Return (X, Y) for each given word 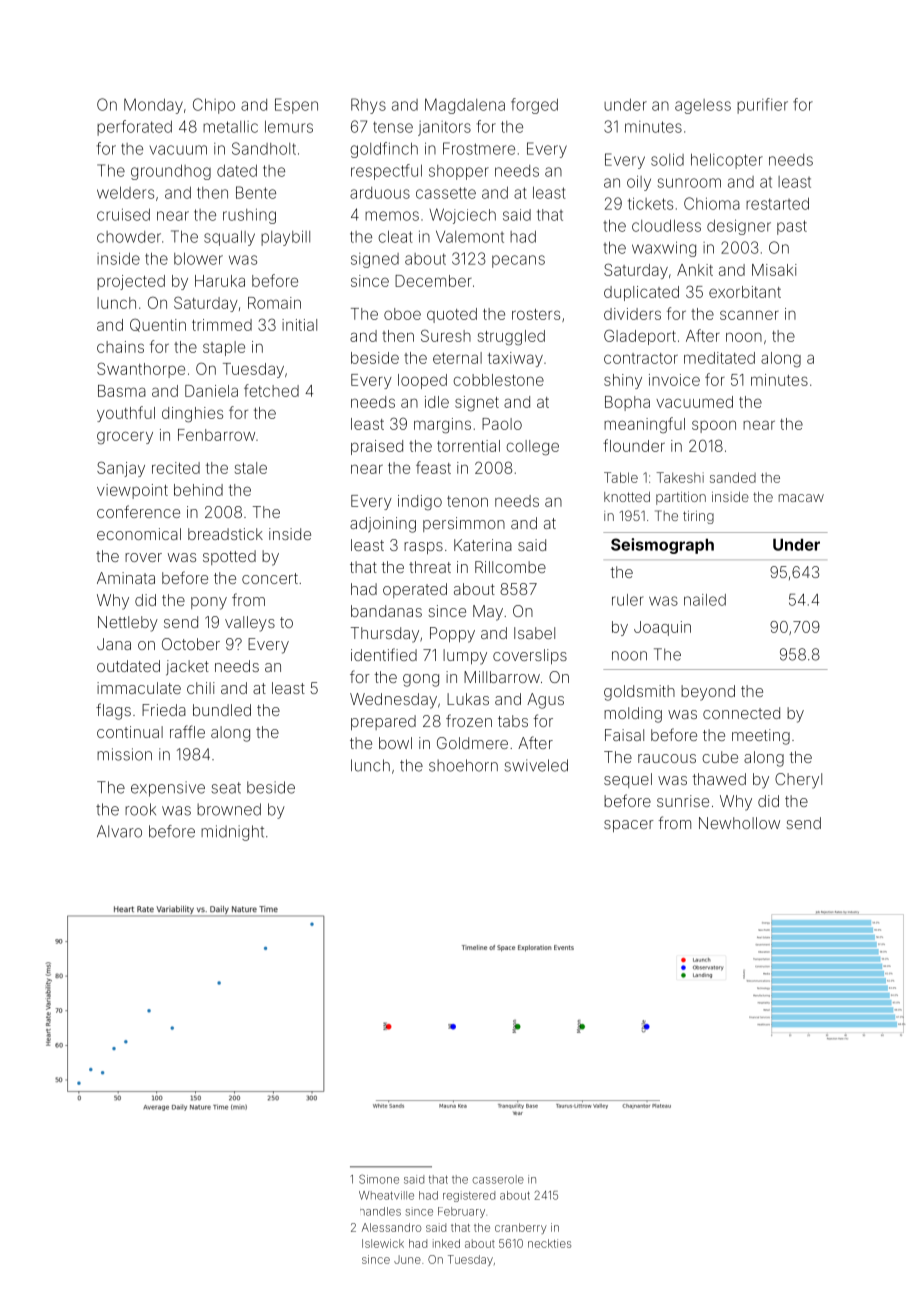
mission (124, 754)
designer (739, 227)
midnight (232, 833)
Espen (296, 106)
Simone (379, 1179)
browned (229, 809)
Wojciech (462, 216)
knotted (627, 497)
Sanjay (121, 469)
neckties (549, 1243)
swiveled (536, 765)
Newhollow (739, 823)
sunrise (683, 801)
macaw (801, 498)
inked (446, 1243)
